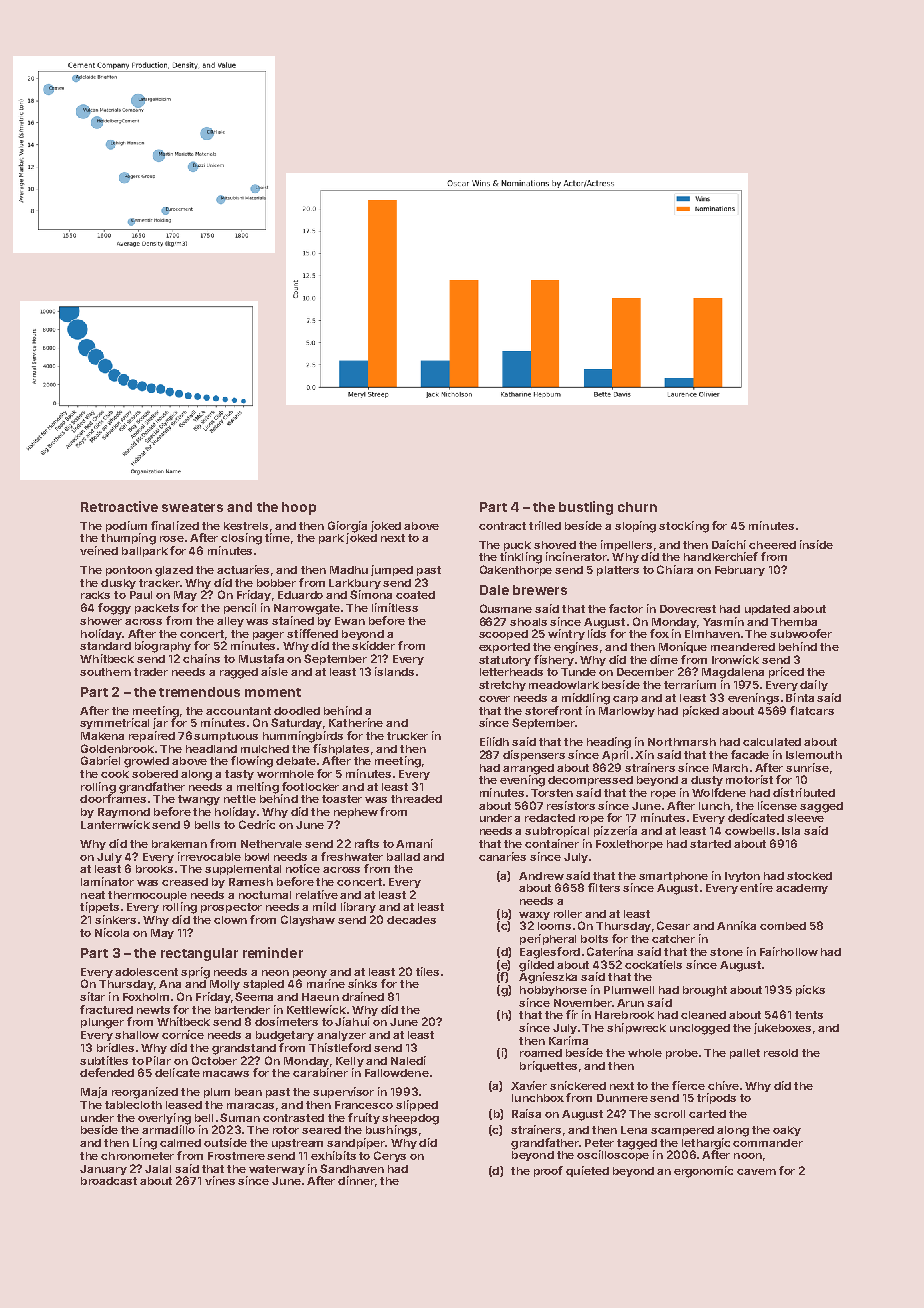  I want to click on pallet, so click(745, 1054).
